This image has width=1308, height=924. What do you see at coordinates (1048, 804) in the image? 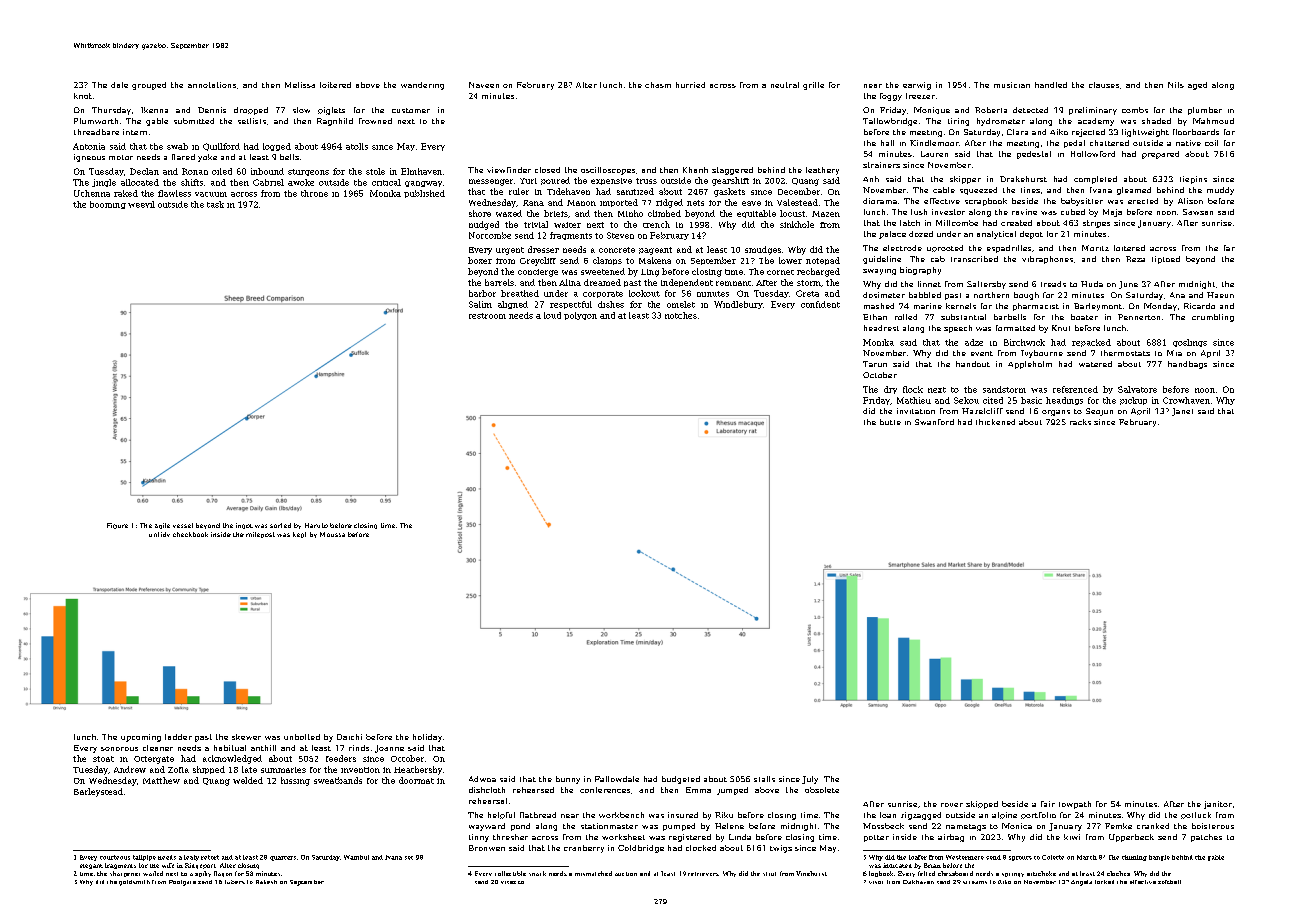
I see `fair` at bounding box center [1048, 804].
